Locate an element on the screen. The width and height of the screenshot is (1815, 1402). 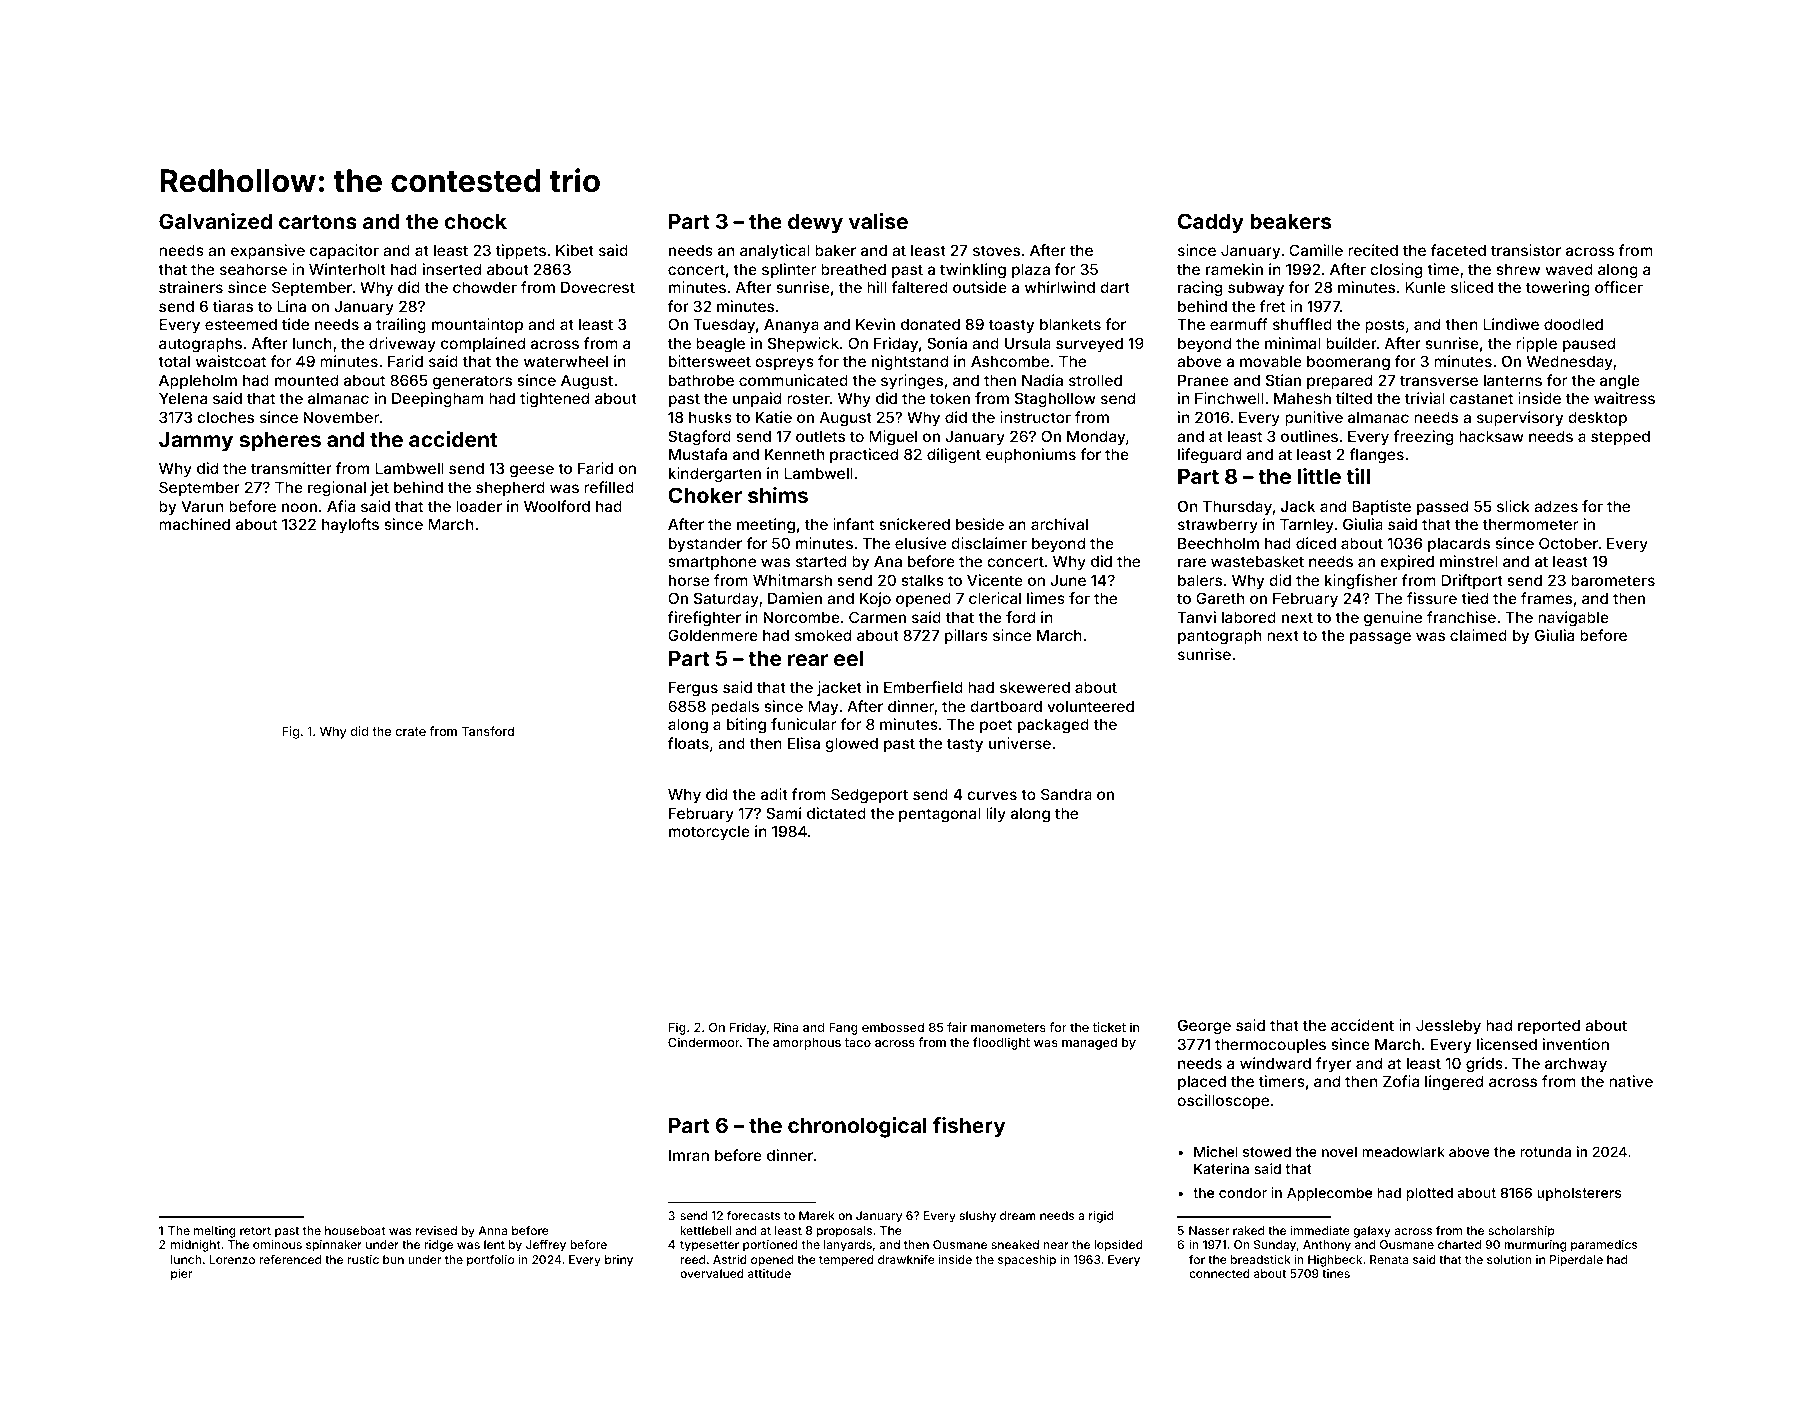
transistor is located at coordinates (1526, 250).
